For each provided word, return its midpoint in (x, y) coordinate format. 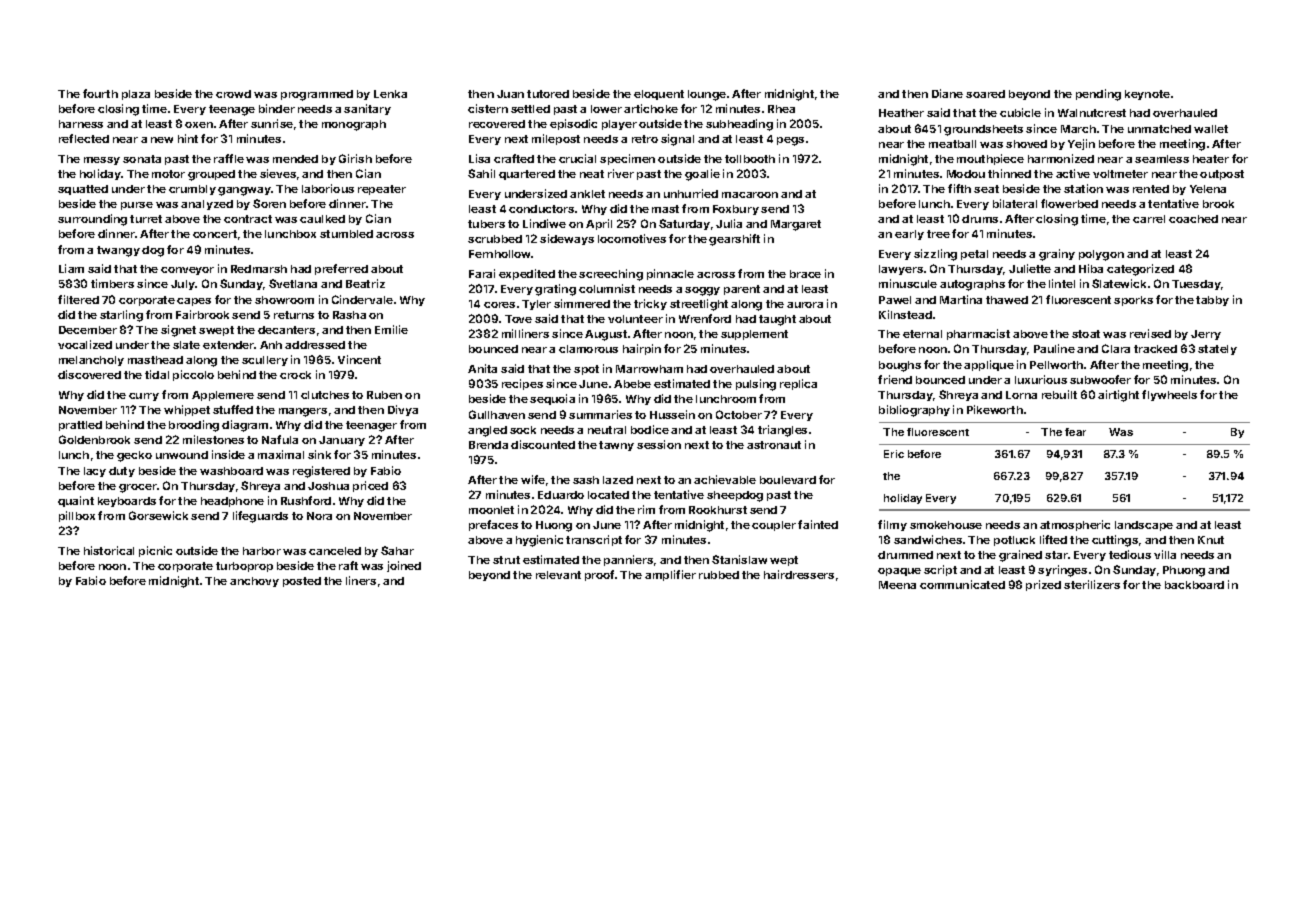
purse (137, 206)
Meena (897, 585)
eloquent (659, 95)
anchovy (254, 582)
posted (302, 582)
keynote (1147, 95)
